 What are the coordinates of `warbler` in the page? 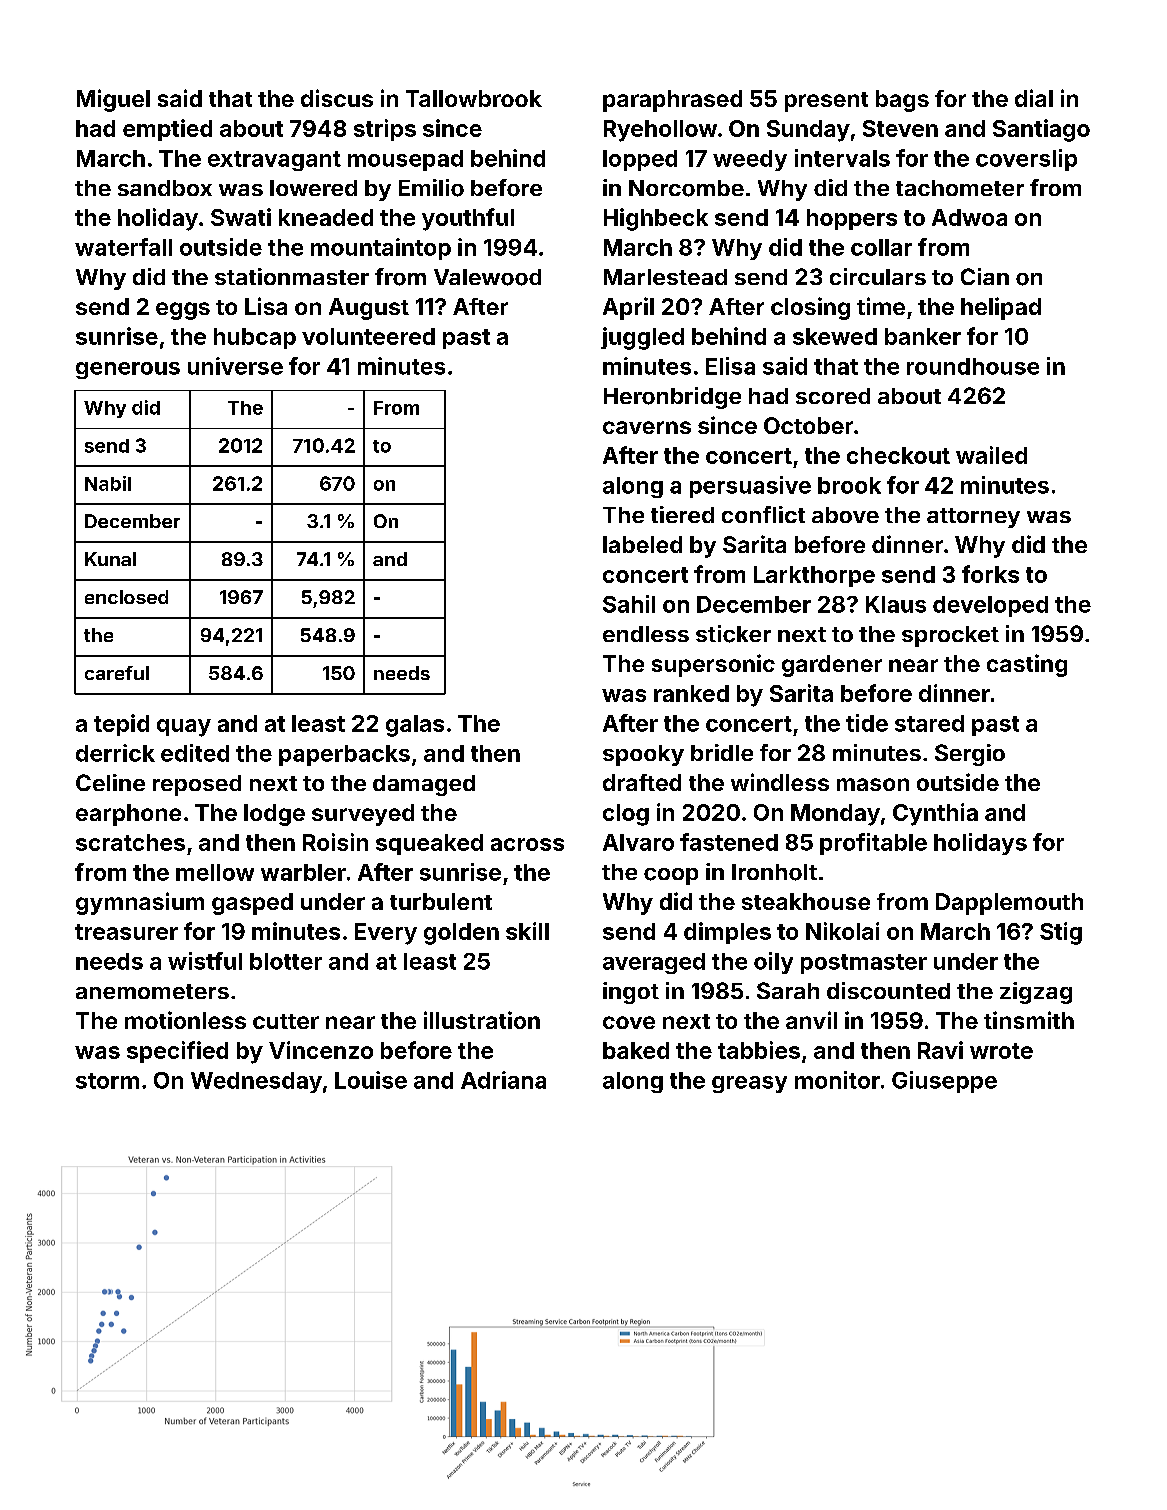 It's located at (303, 872).
